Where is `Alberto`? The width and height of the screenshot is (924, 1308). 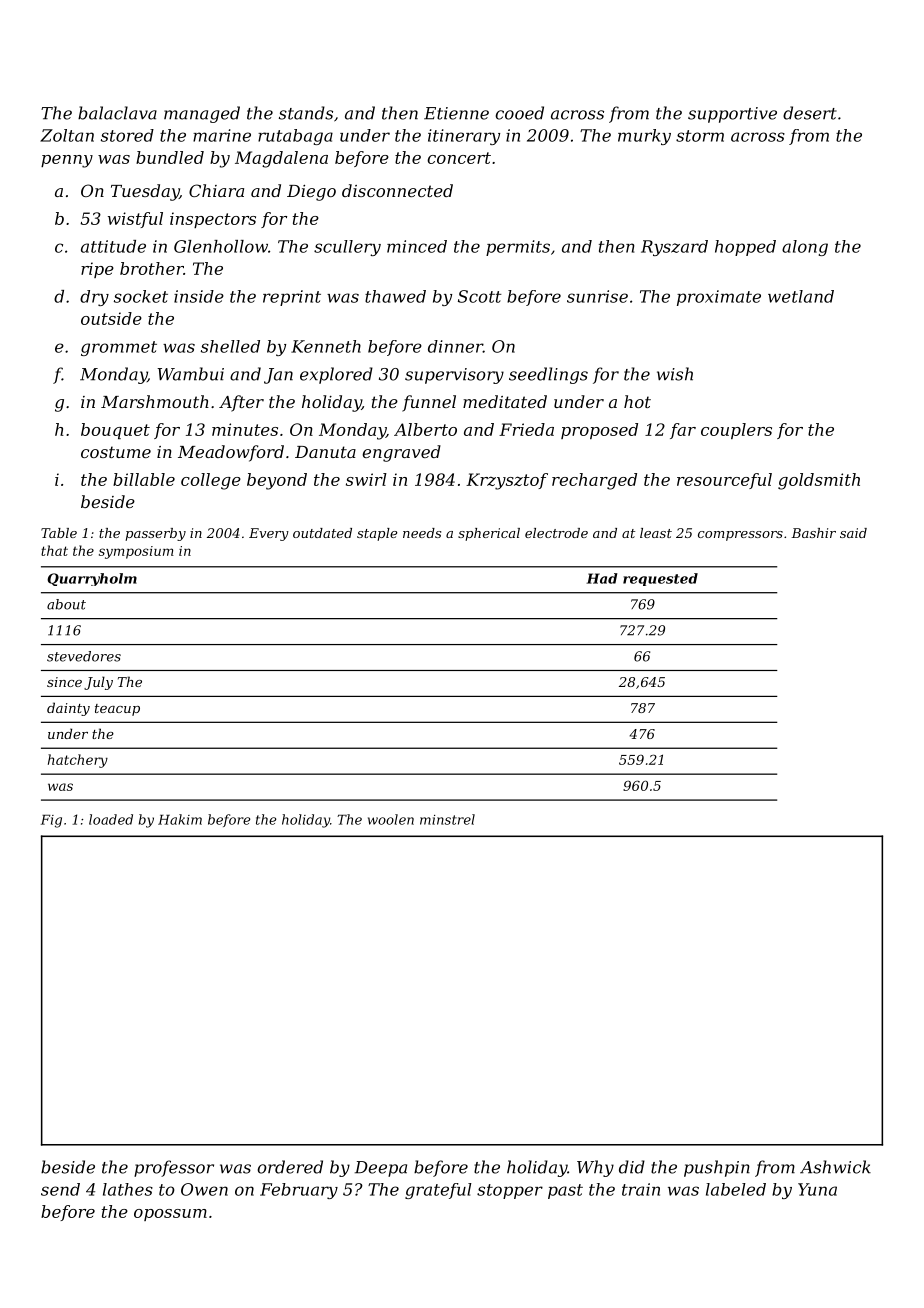
Alberto is located at coordinates (425, 429).
